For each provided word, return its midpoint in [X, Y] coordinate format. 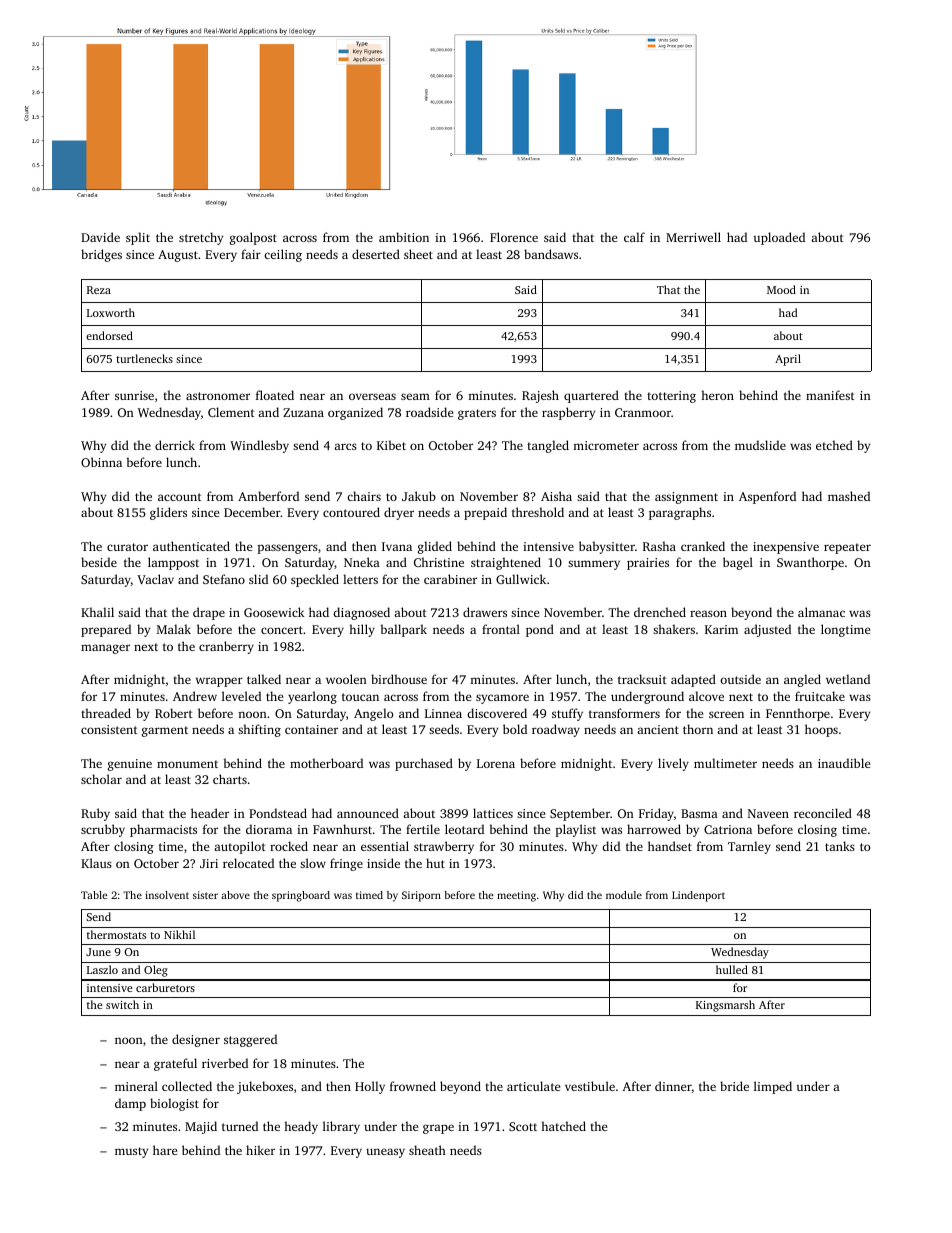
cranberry [226, 647]
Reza [99, 290]
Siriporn [421, 896]
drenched [660, 612]
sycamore [502, 699]
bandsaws [551, 254]
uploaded [779, 238]
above [235, 895]
